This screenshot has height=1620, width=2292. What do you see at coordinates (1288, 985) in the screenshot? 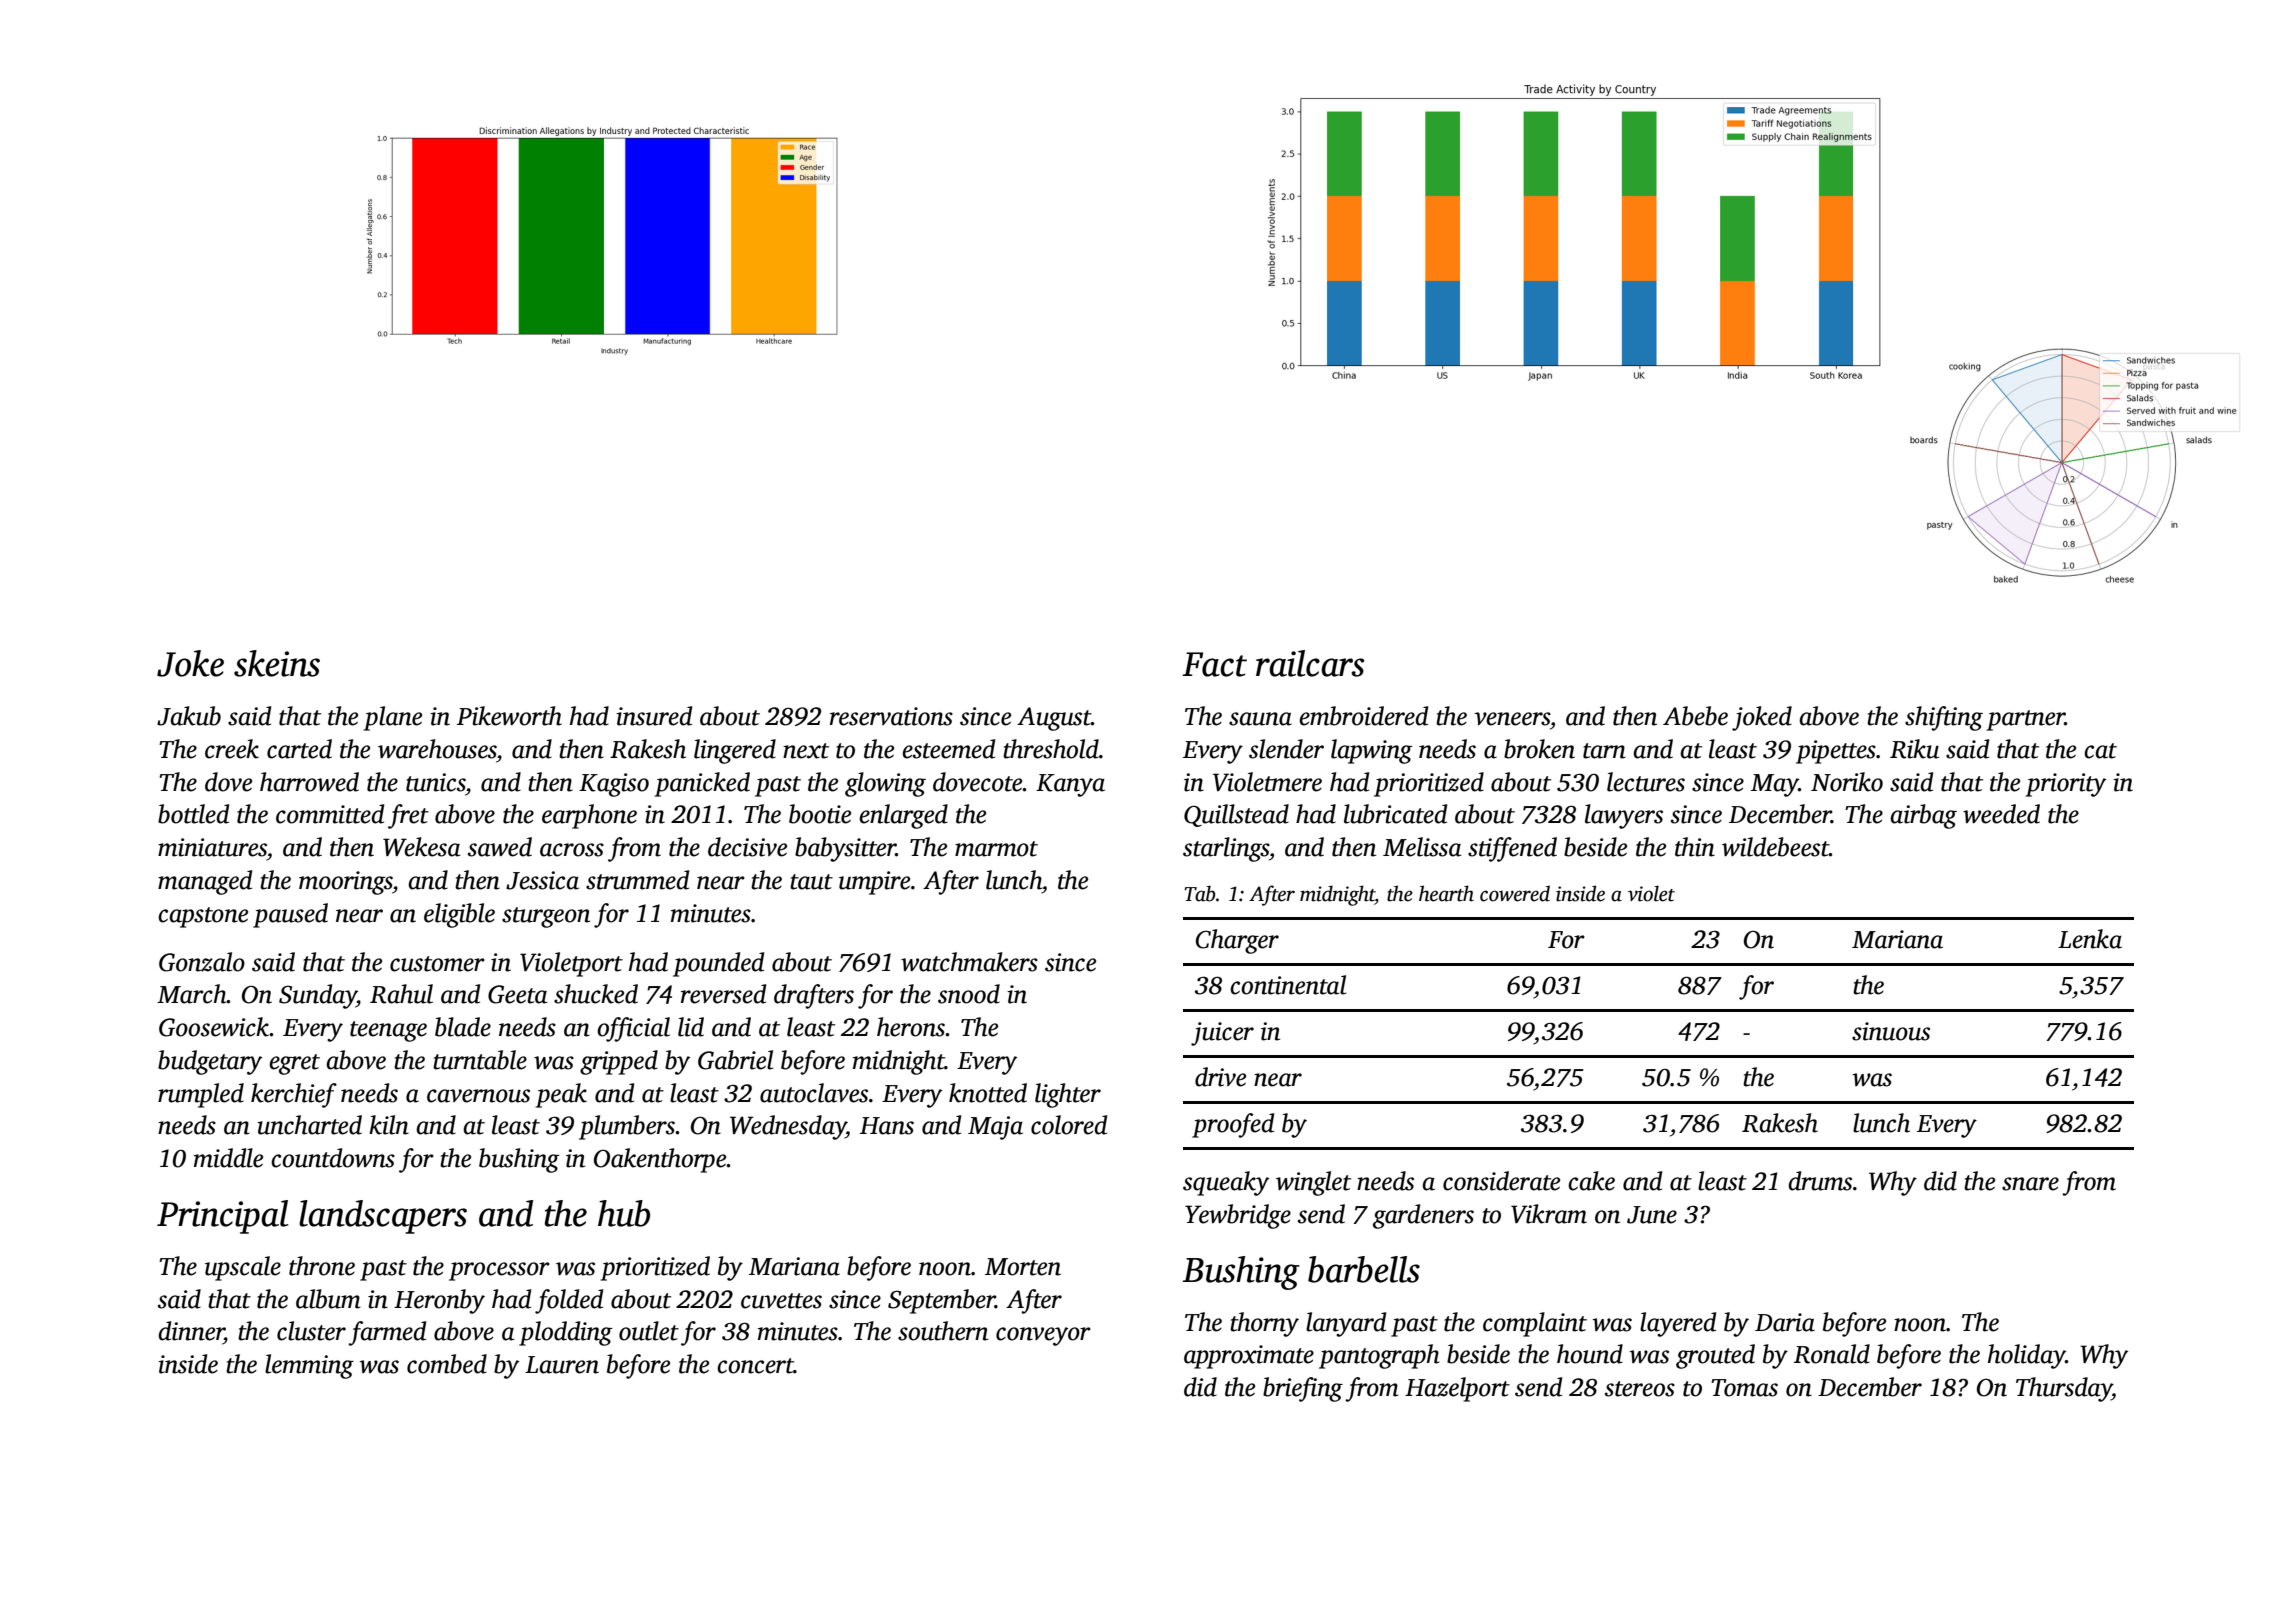
I see `continental` at bounding box center [1288, 985].
